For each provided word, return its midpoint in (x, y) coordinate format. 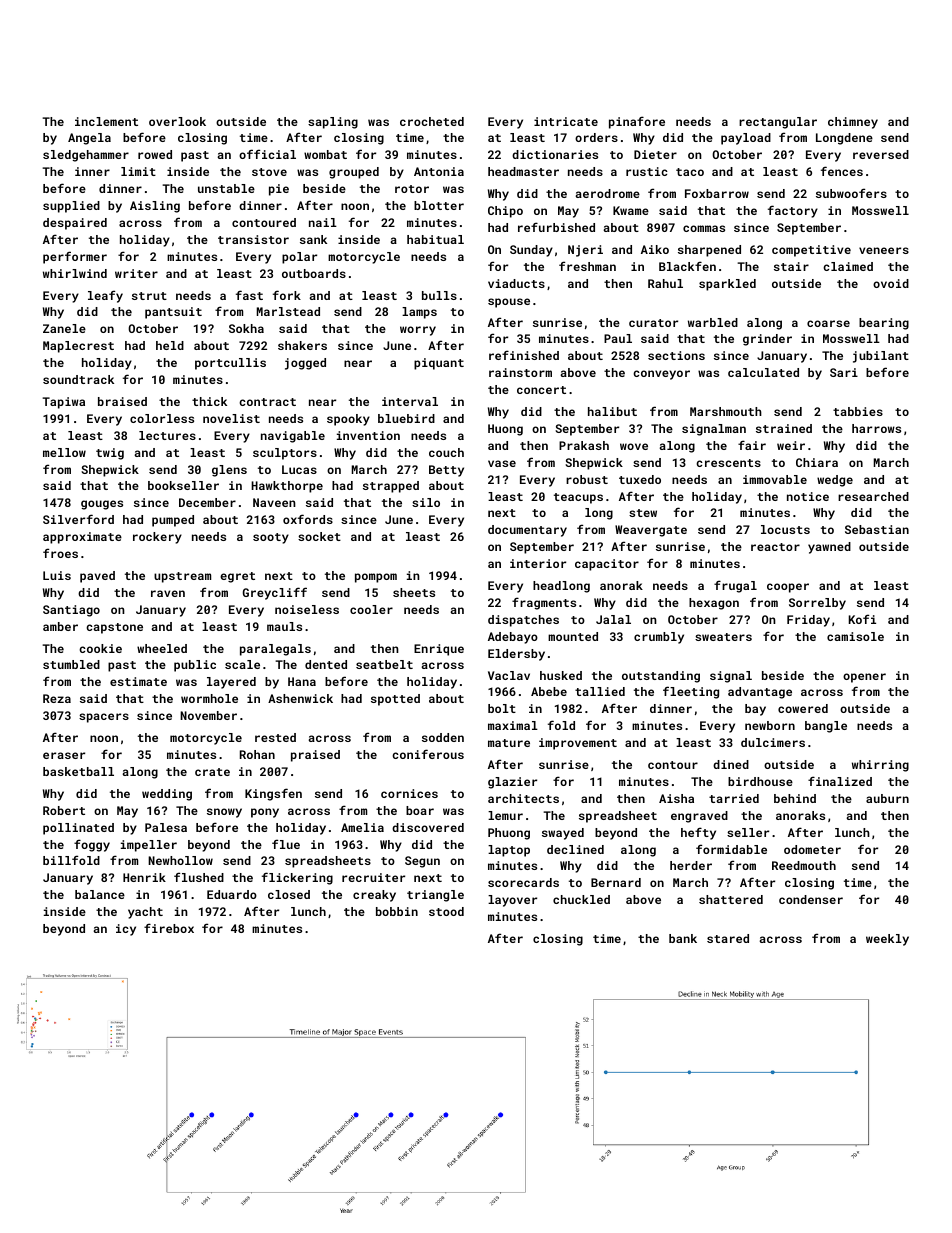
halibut (612, 411)
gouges (102, 505)
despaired (75, 224)
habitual (435, 239)
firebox (169, 928)
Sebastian (877, 529)
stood (446, 911)
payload (746, 139)
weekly (887, 940)
